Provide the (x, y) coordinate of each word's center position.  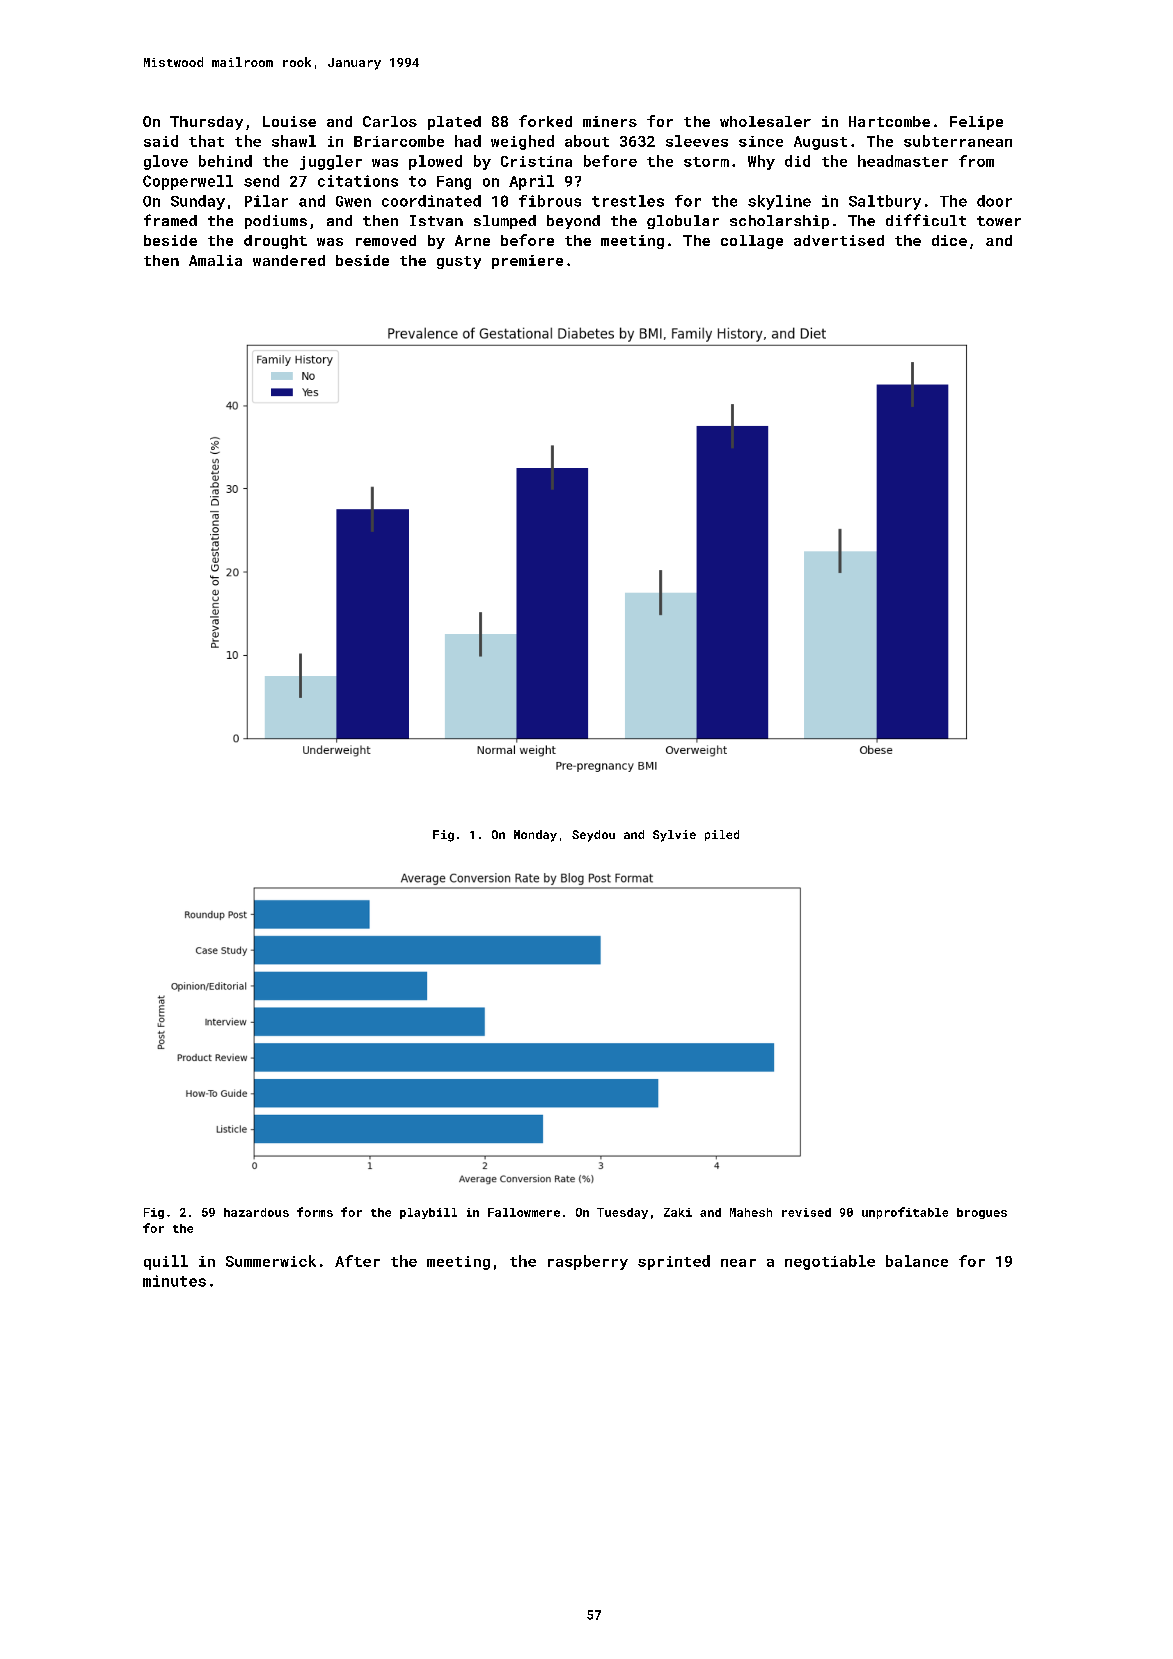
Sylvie (674, 836)
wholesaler (765, 121)
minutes (174, 1281)
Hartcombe (889, 121)
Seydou (593, 836)
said (161, 141)
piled (722, 835)
